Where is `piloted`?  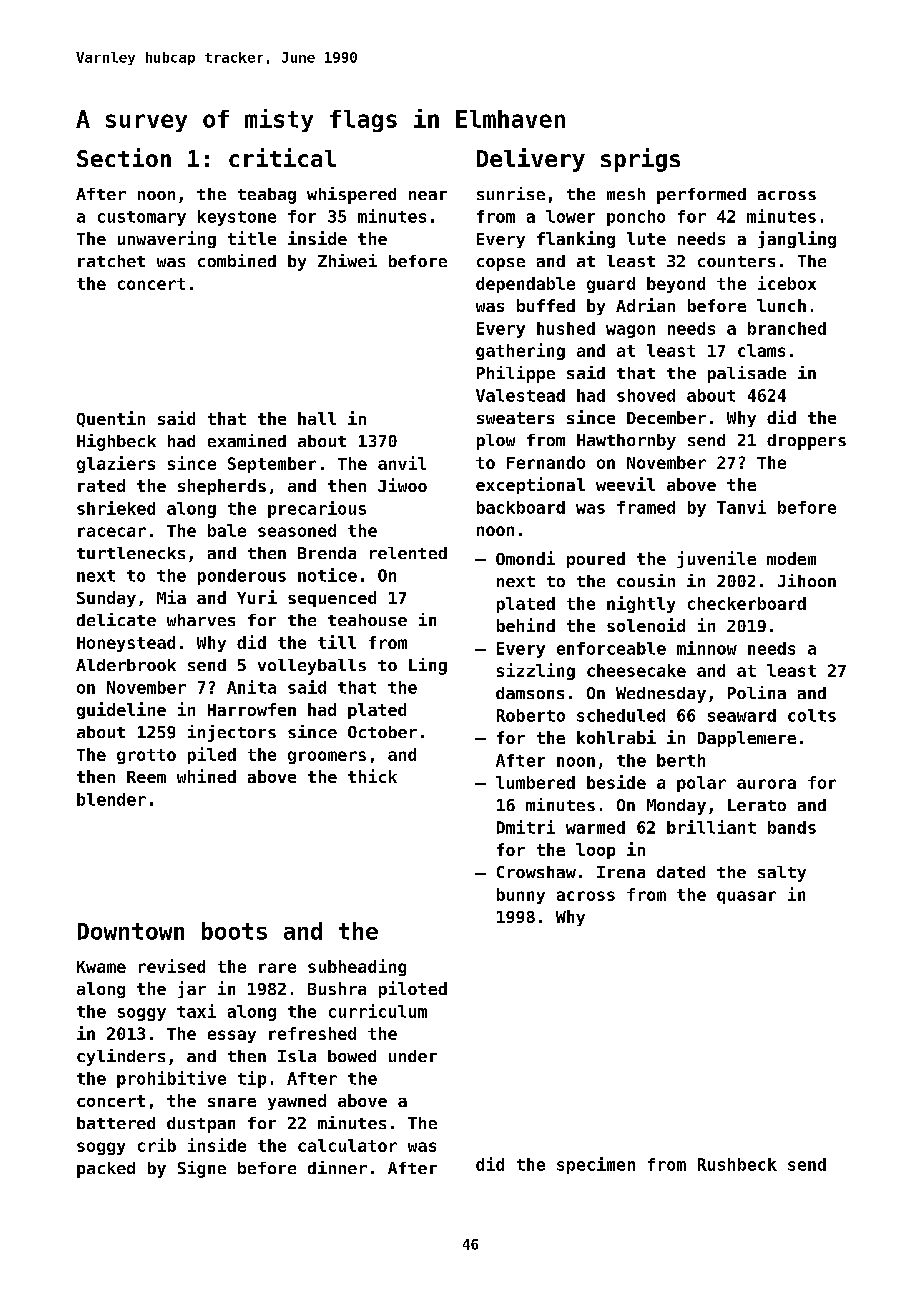 piloted is located at coordinates (413, 989).
